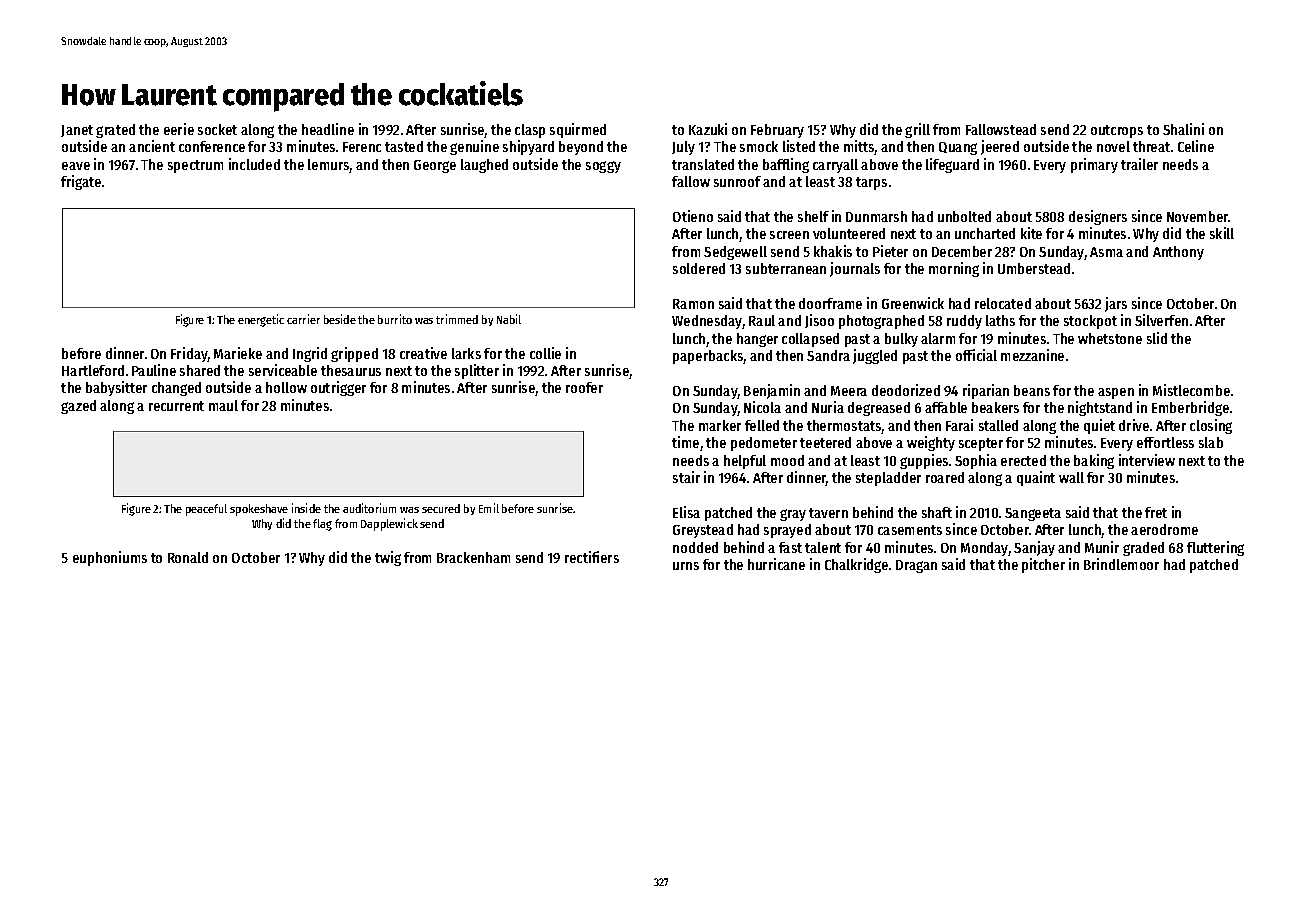 The image size is (1308, 924). Describe the element at coordinates (685, 442) in the screenshot. I see `time` at that location.
